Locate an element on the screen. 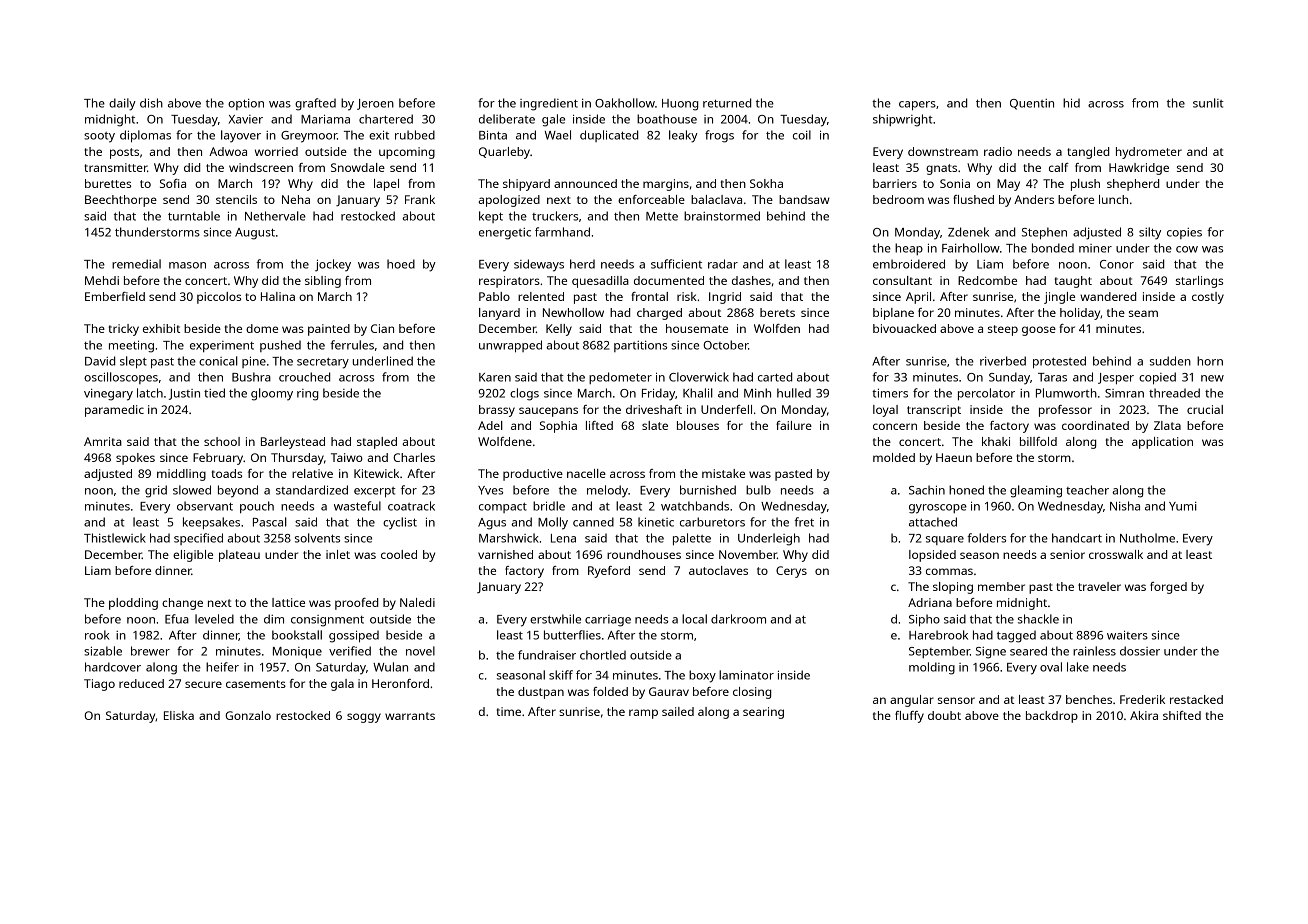 The width and height of the screenshot is (1308, 924). commas is located at coordinates (949, 571).
